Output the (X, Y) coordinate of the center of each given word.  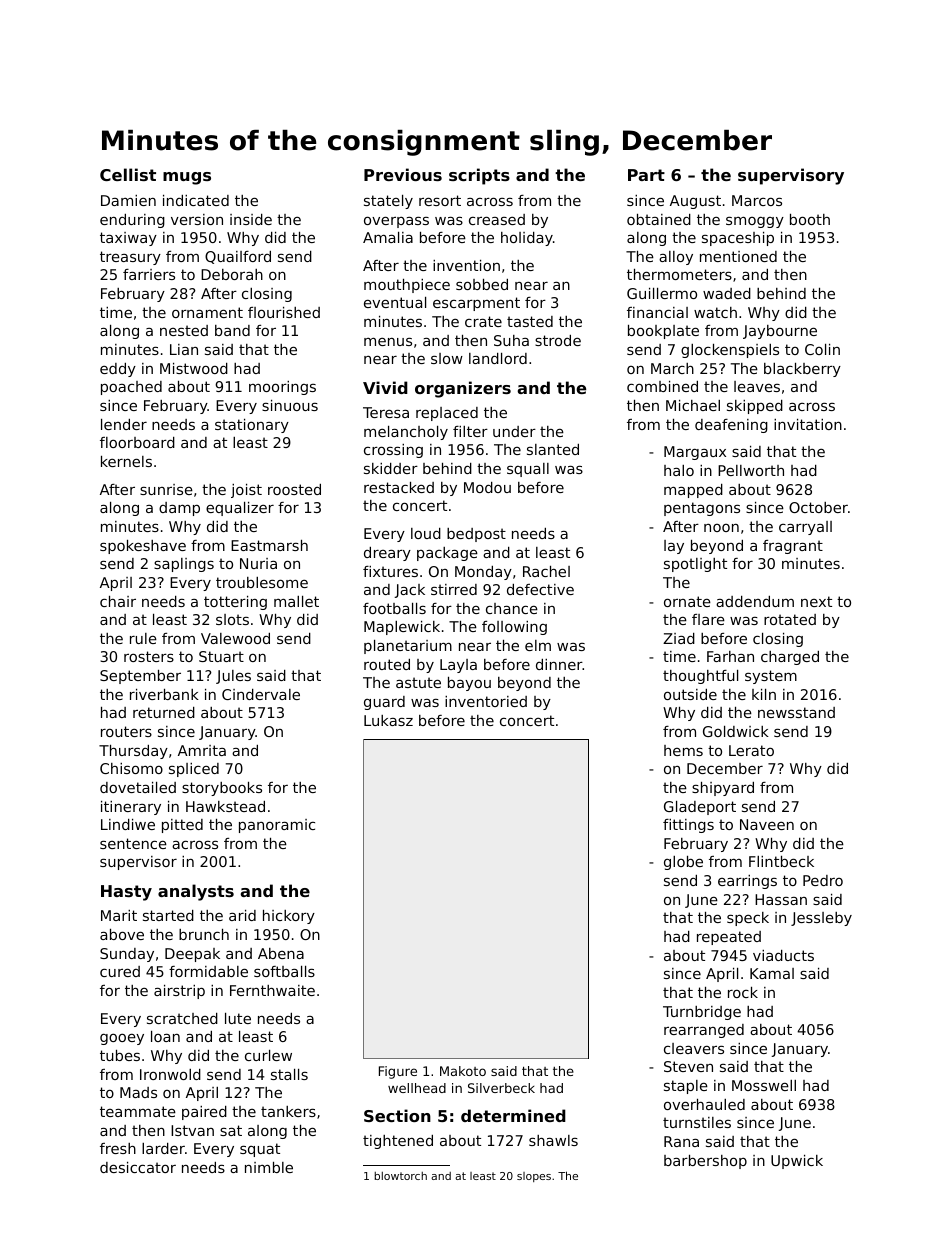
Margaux (695, 453)
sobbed (482, 284)
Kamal (772, 973)
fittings (688, 826)
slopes (534, 1177)
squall (528, 470)
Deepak (192, 955)
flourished (284, 312)
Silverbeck (501, 1088)
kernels (126, 461)
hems (683, 750)
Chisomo (131, 768)
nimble (269, 1167)
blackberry (802, 370)
